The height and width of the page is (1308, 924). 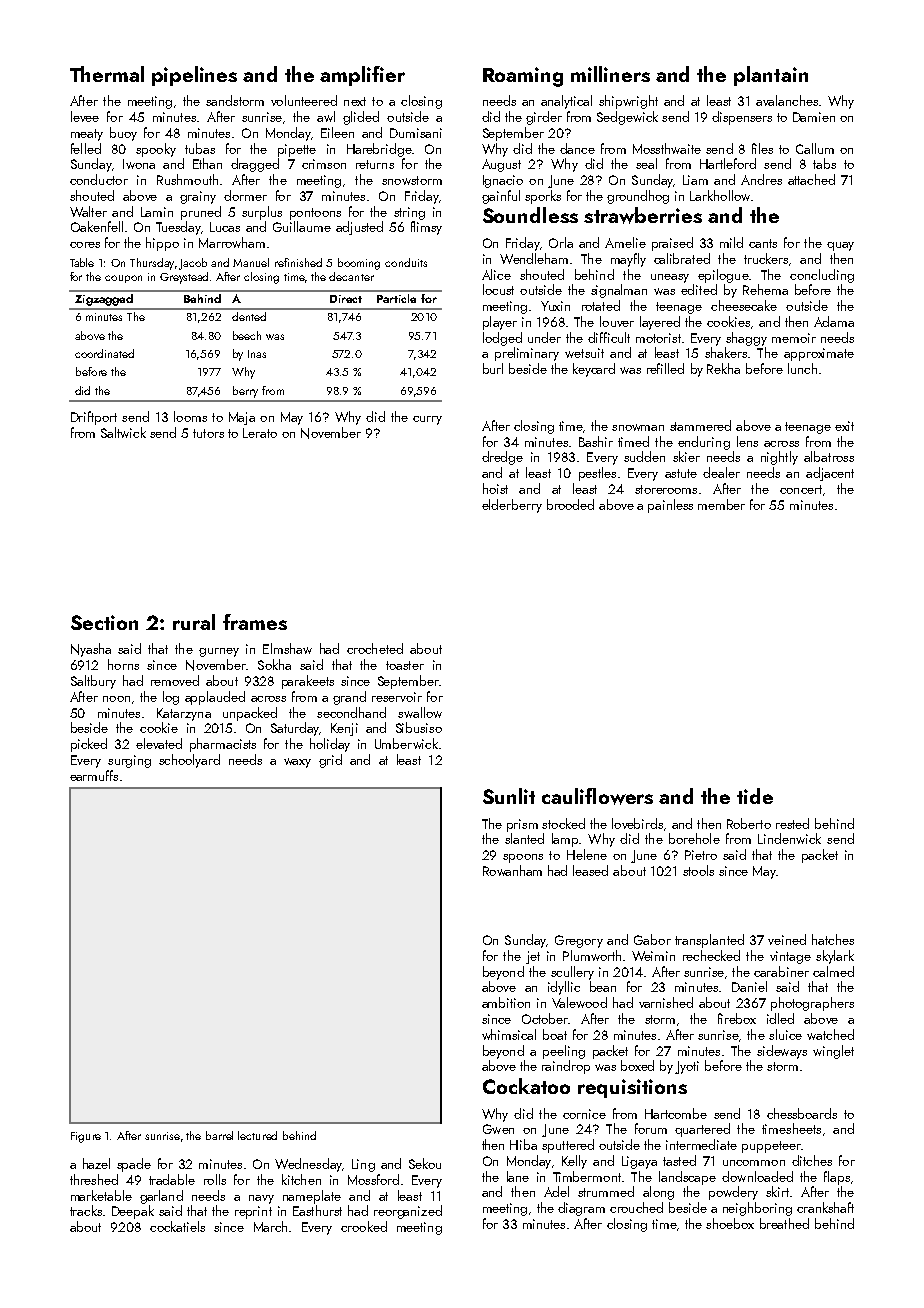 I want to click on Umberwick, so click(x=406, y=743).
